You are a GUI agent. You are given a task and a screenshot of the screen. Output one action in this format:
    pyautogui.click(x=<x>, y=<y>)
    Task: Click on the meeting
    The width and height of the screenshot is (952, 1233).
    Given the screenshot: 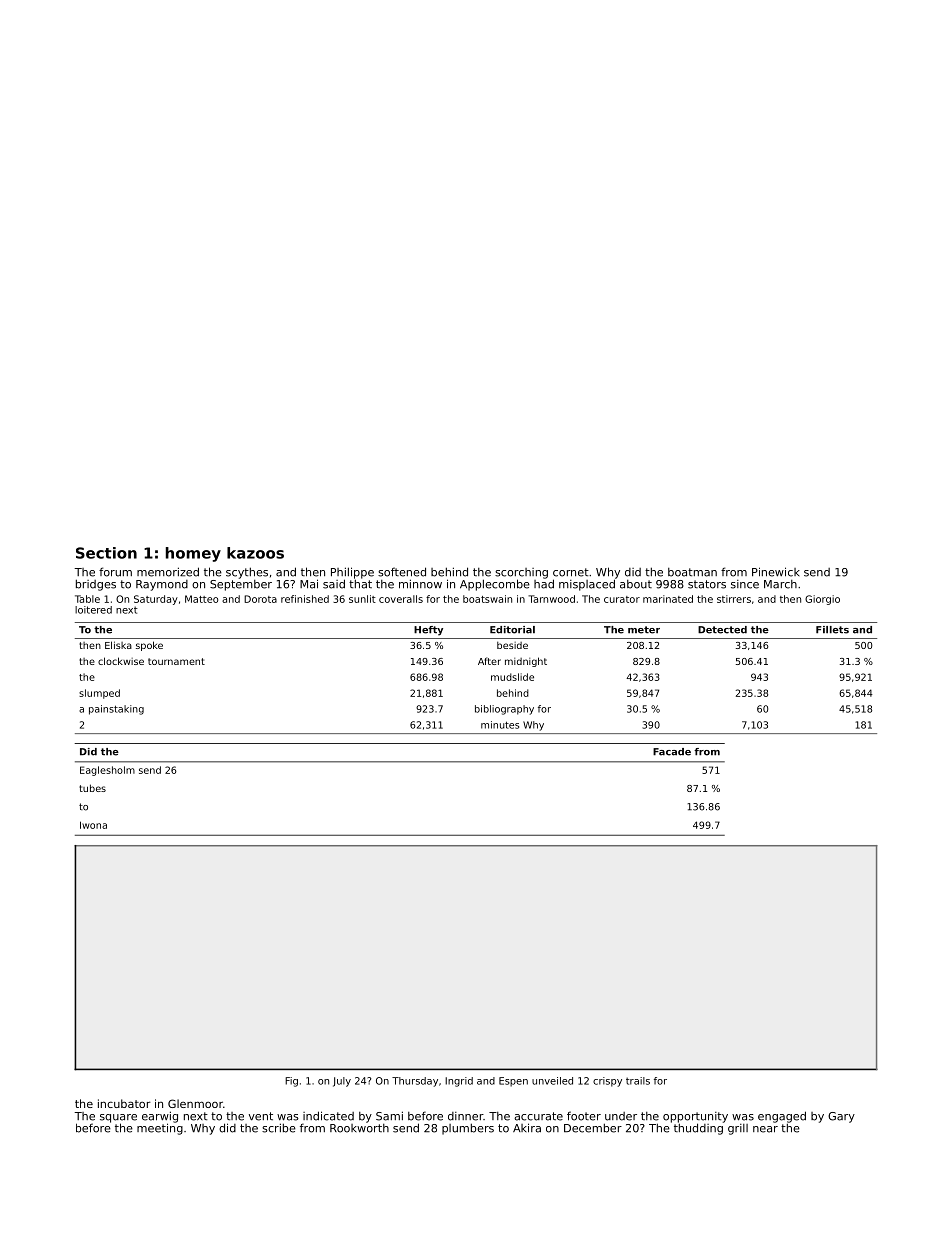 What is the action you would take?
    pyautogui.click(x=160, y=1129)
